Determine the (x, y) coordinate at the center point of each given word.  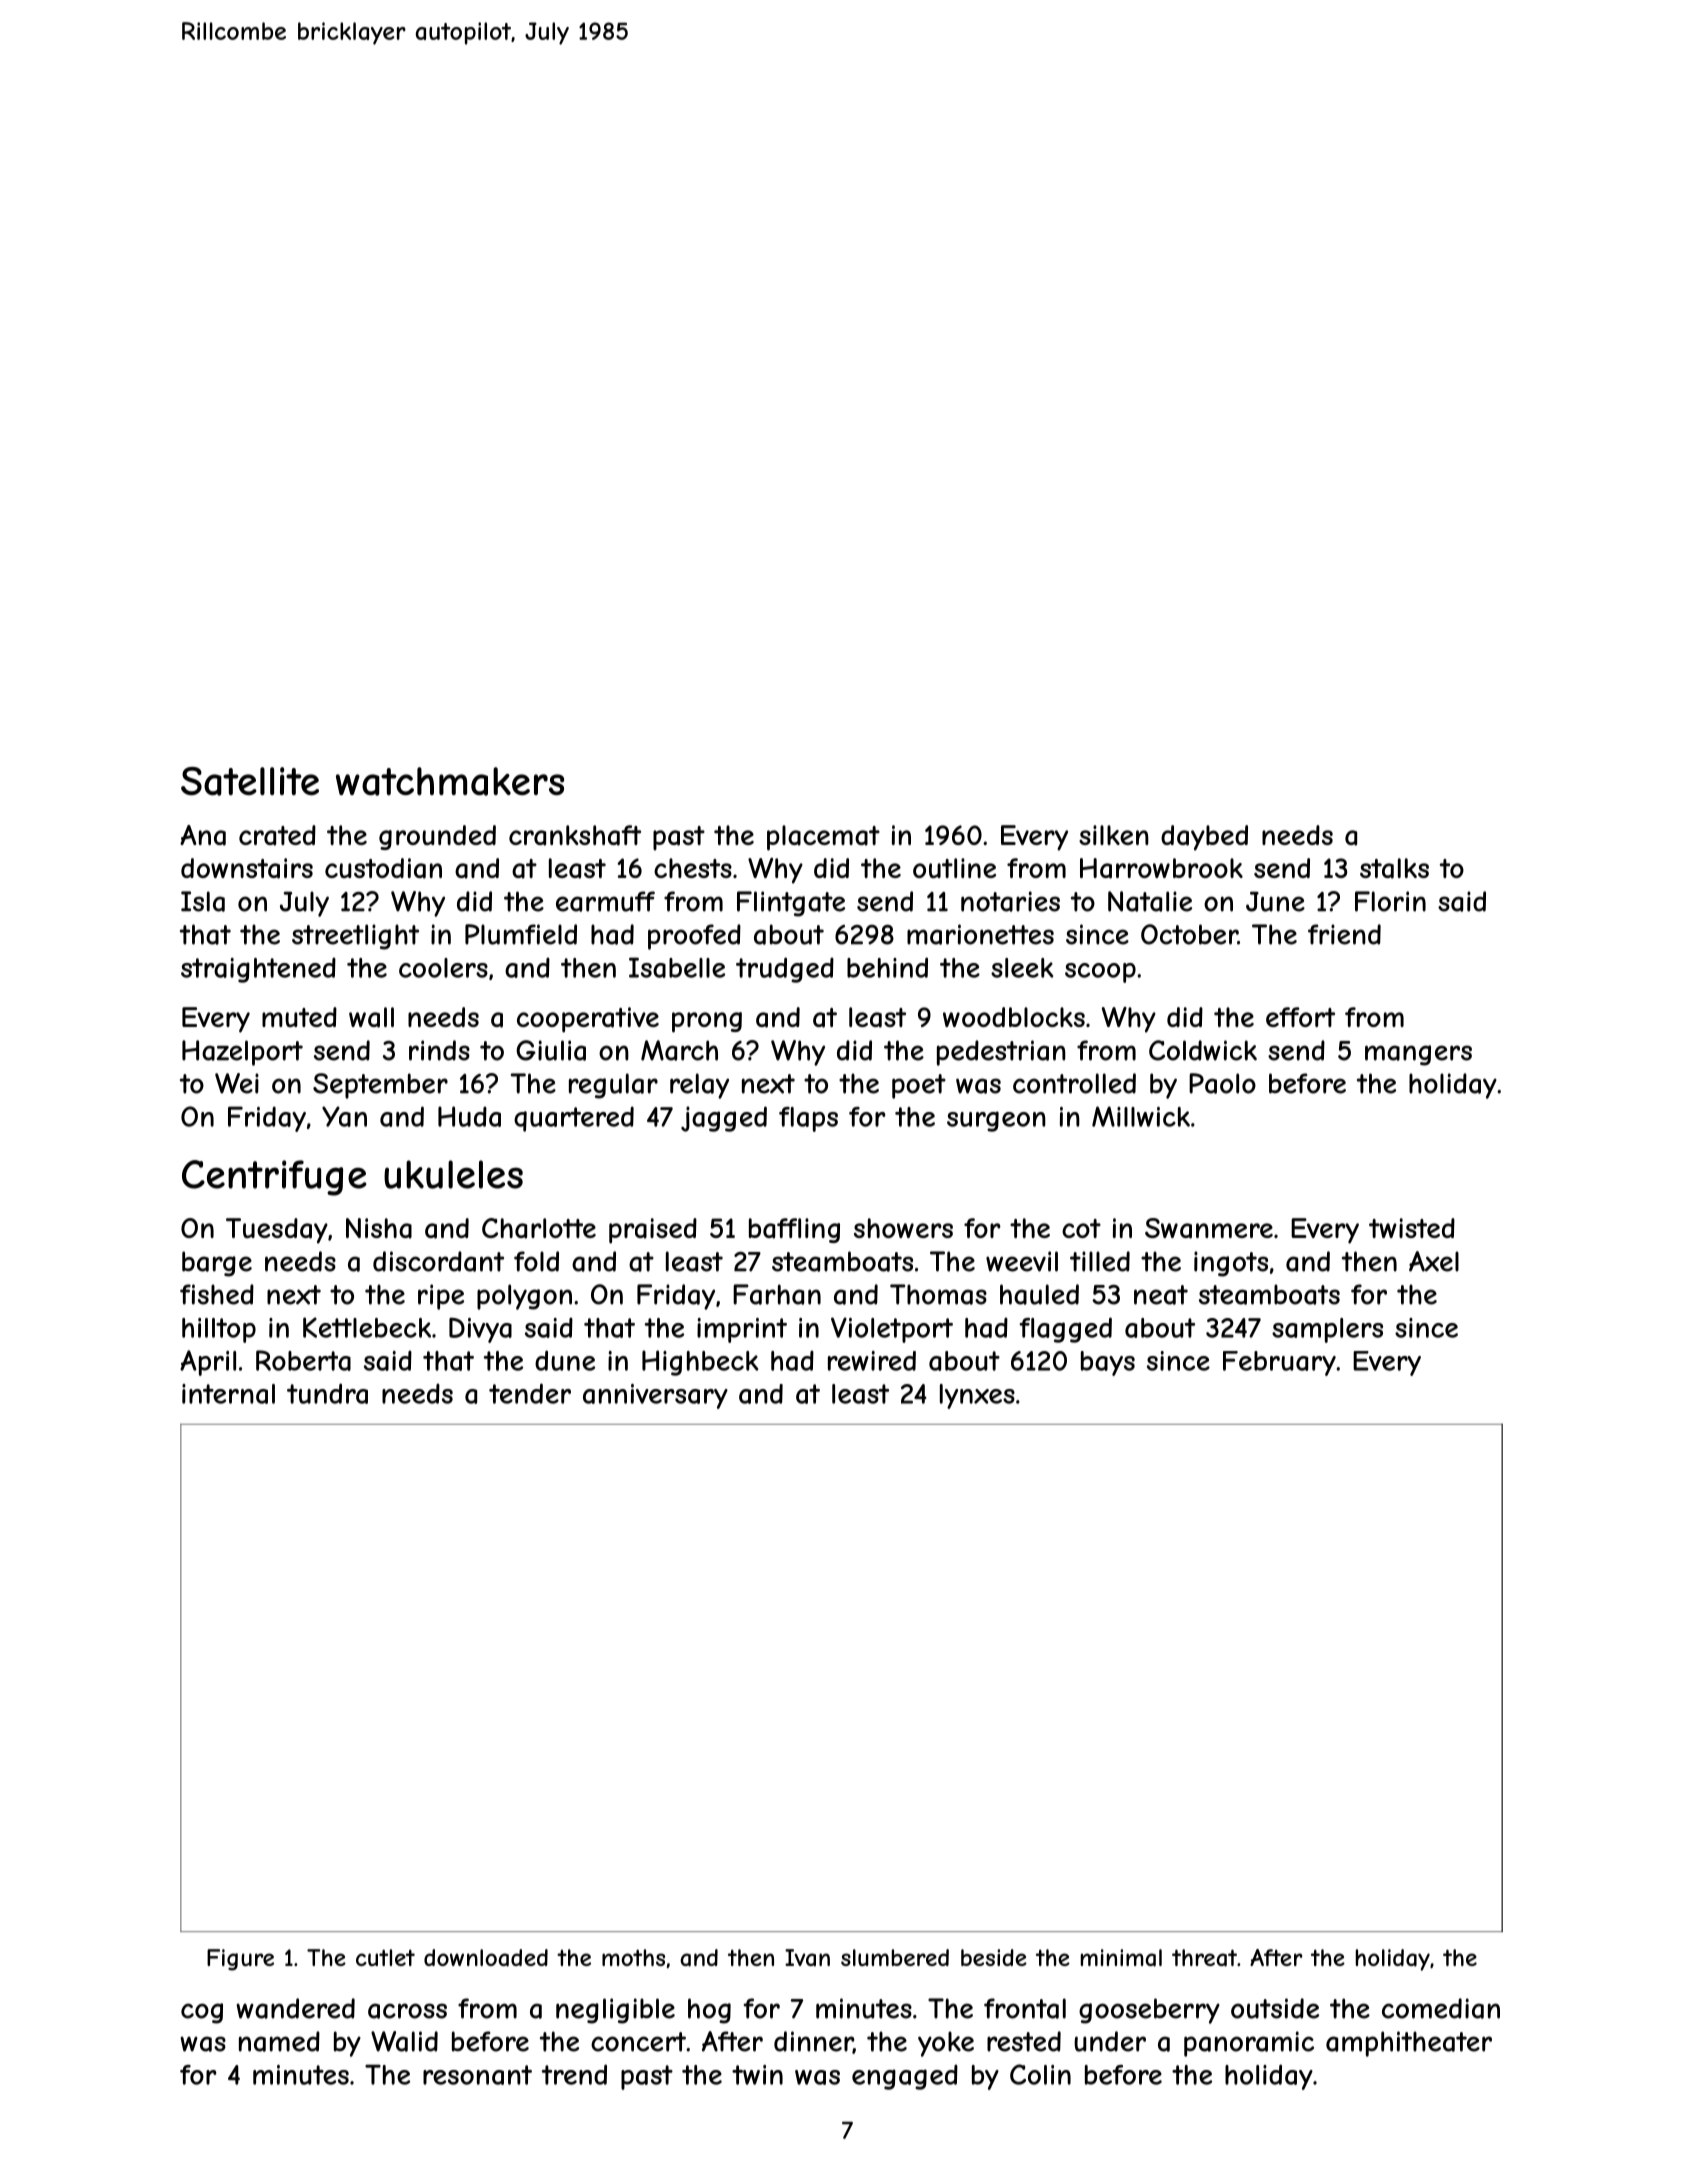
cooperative (588, 1020)
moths (633, 1957)
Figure (240, 1960)
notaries (1010, 901)
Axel (1434, 1261)
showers (903, 1228)
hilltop (219, 1330)
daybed (1204, 838)
